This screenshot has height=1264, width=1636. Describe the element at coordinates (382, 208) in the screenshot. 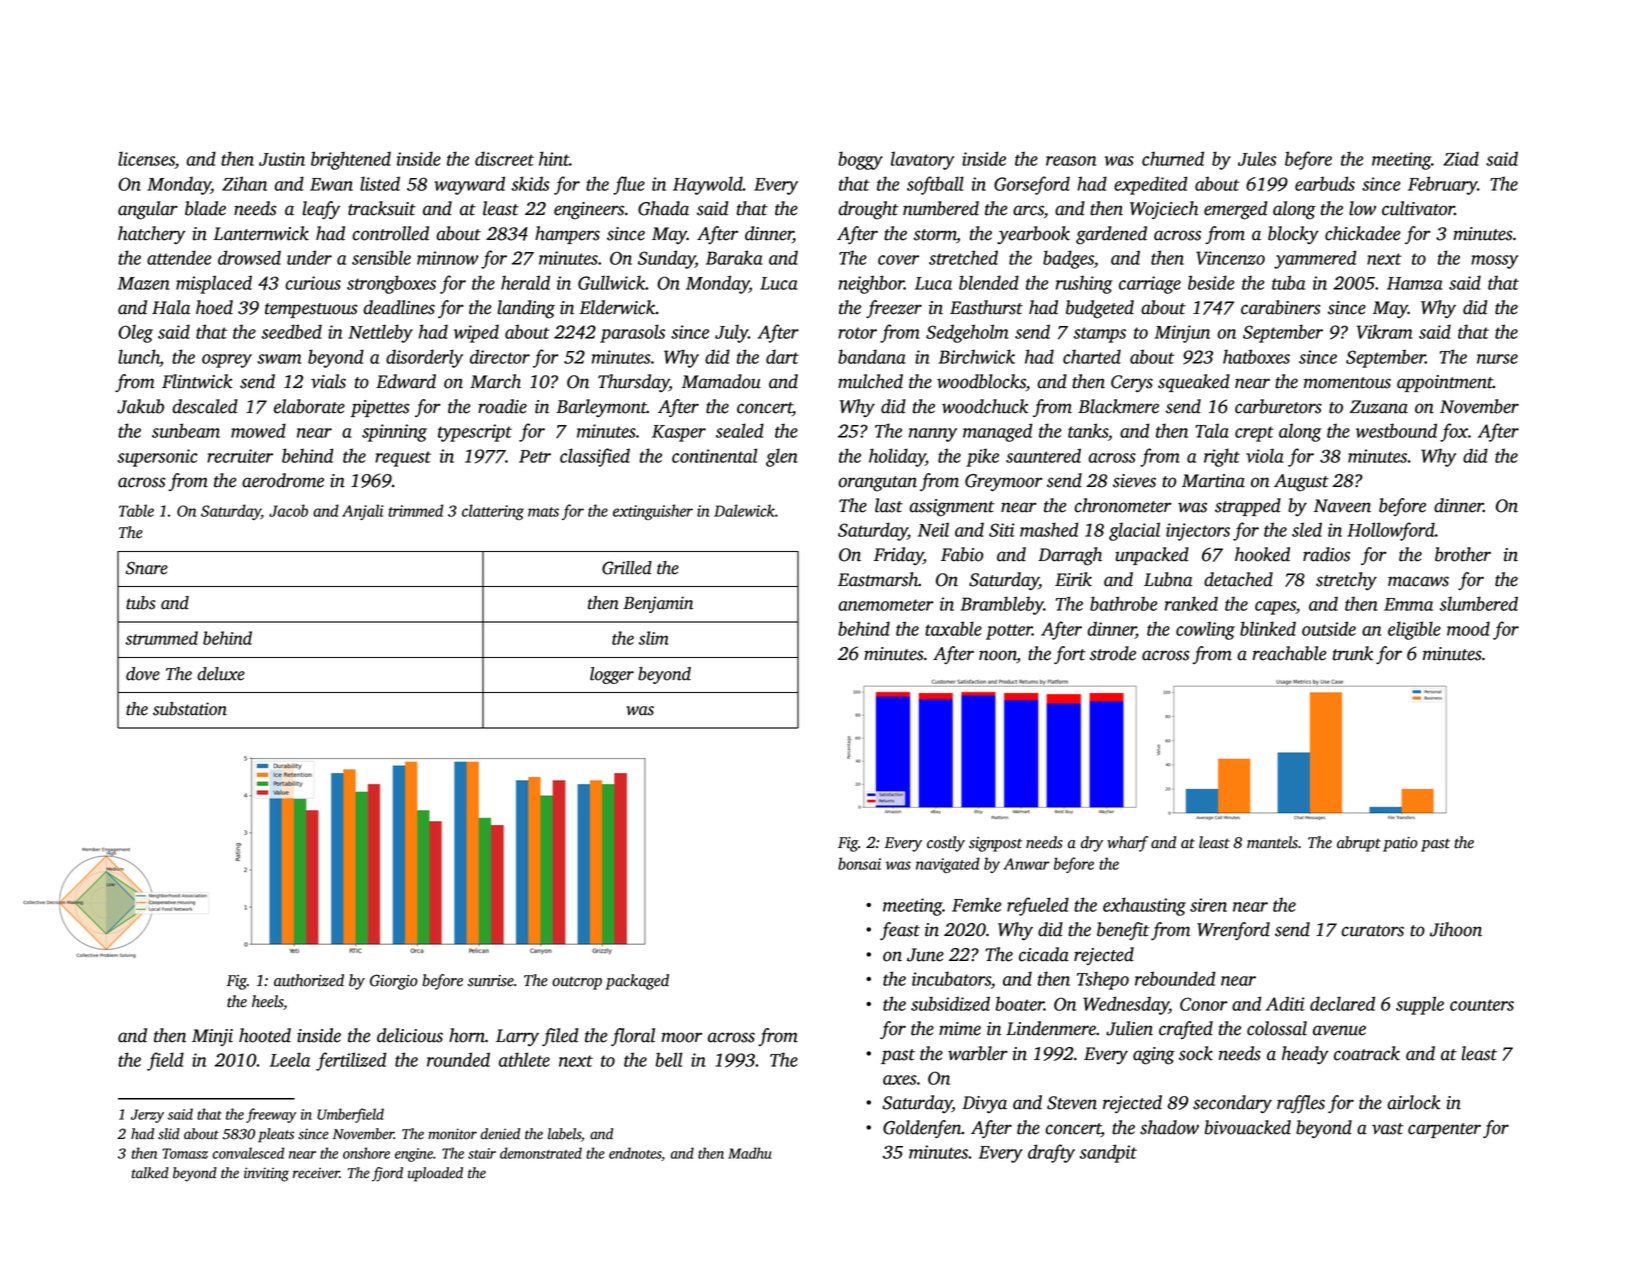

I see `tracksuit` at that location.
